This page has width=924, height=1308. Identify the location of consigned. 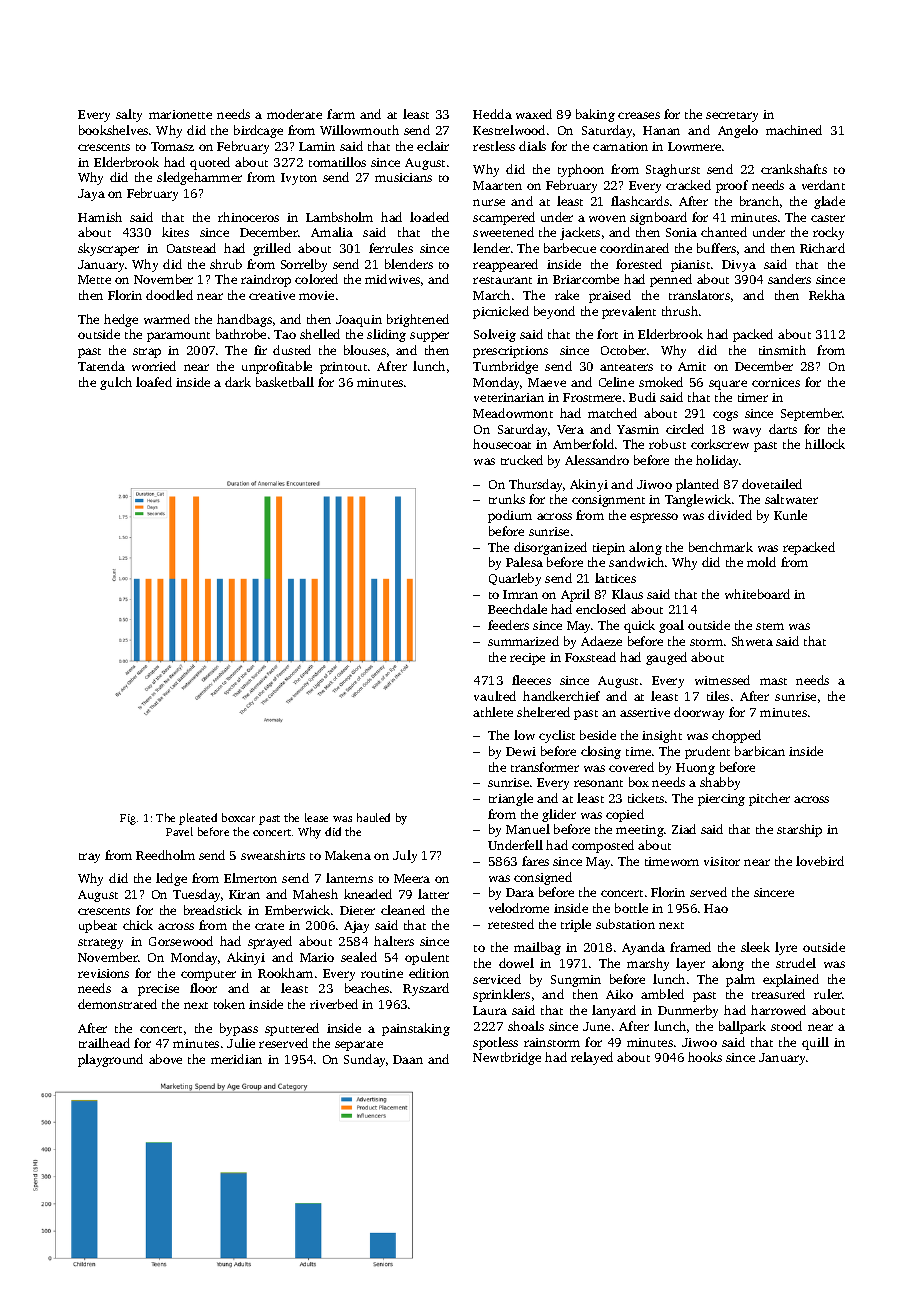
(543, 878).
